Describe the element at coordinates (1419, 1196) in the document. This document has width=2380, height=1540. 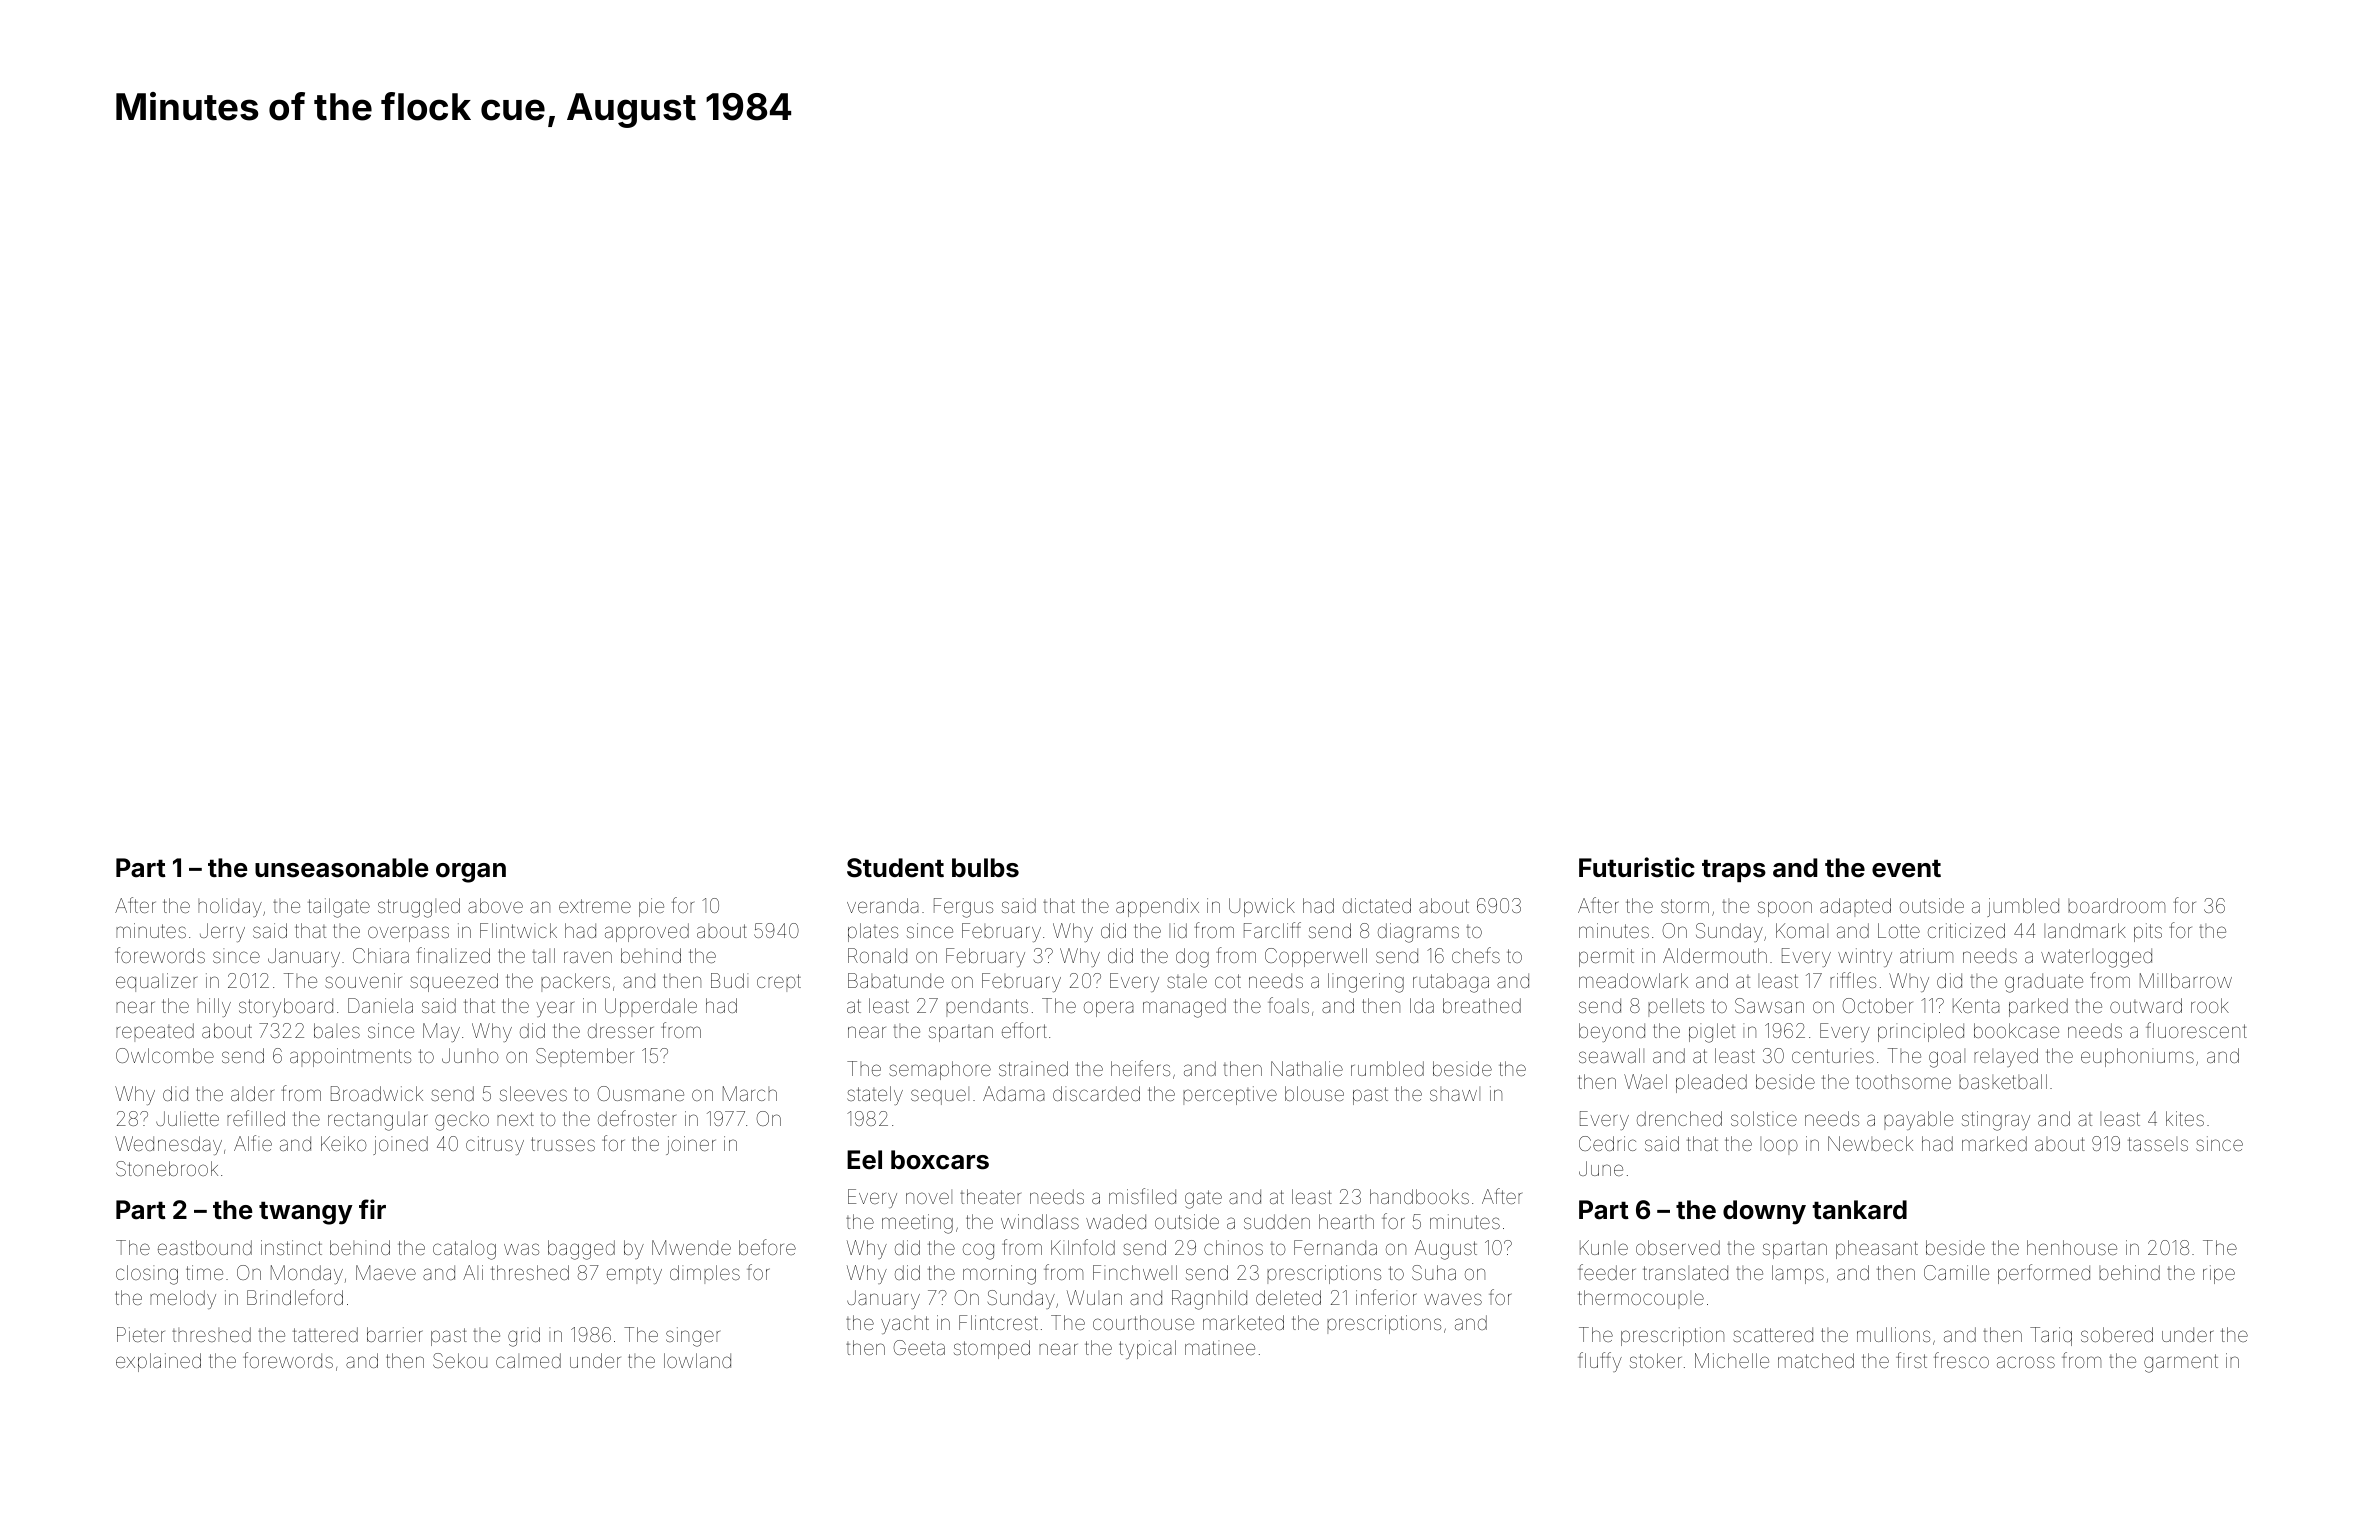
I see `handbooks` at that location.
